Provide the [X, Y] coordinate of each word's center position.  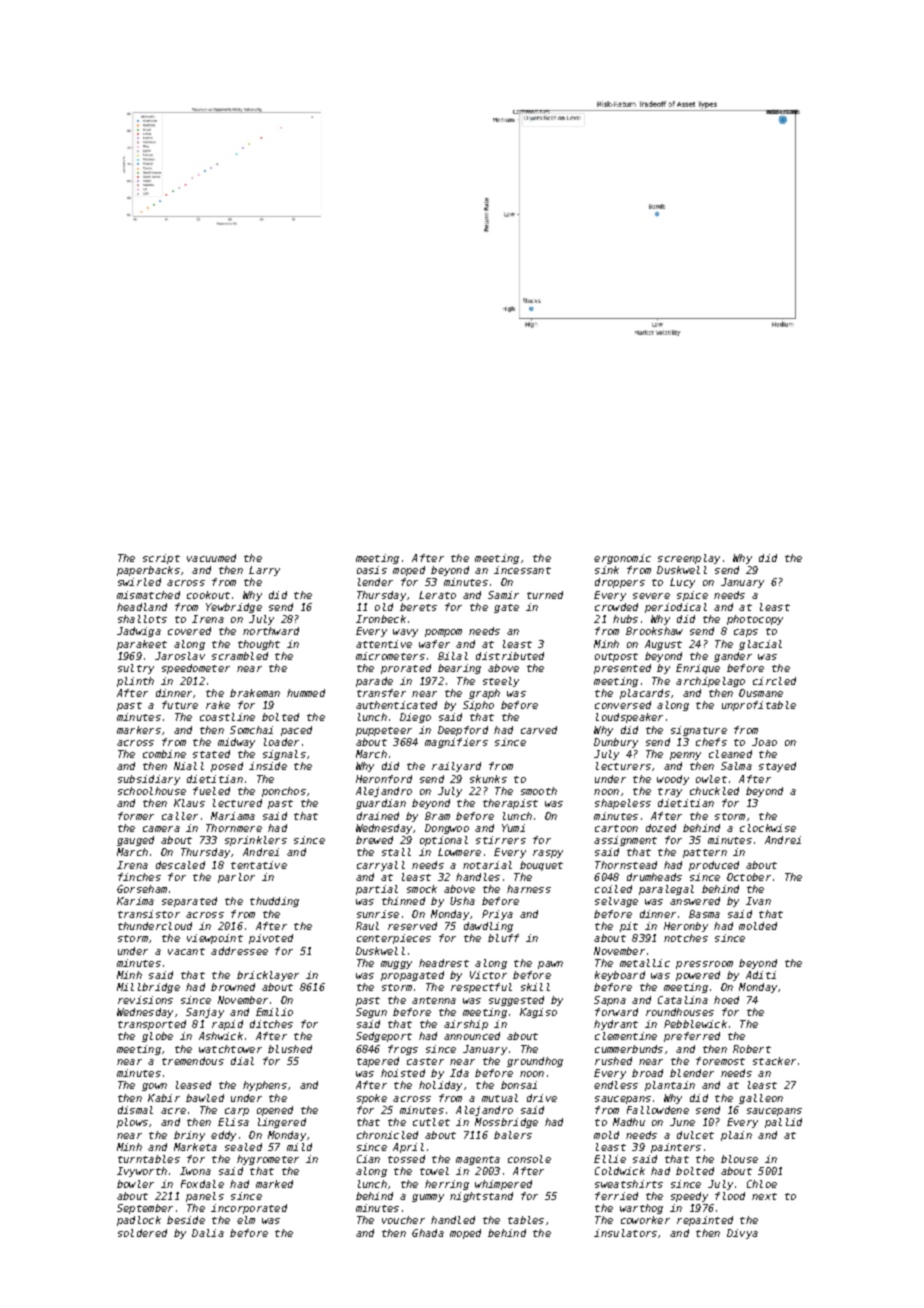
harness [529, 889]
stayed [777, 767]
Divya [742, 1234]
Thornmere [234, 828]
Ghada [428, 1233]
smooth [539, 791]
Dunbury [616, 743]
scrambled [240, 656]
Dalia [208, 1233]
